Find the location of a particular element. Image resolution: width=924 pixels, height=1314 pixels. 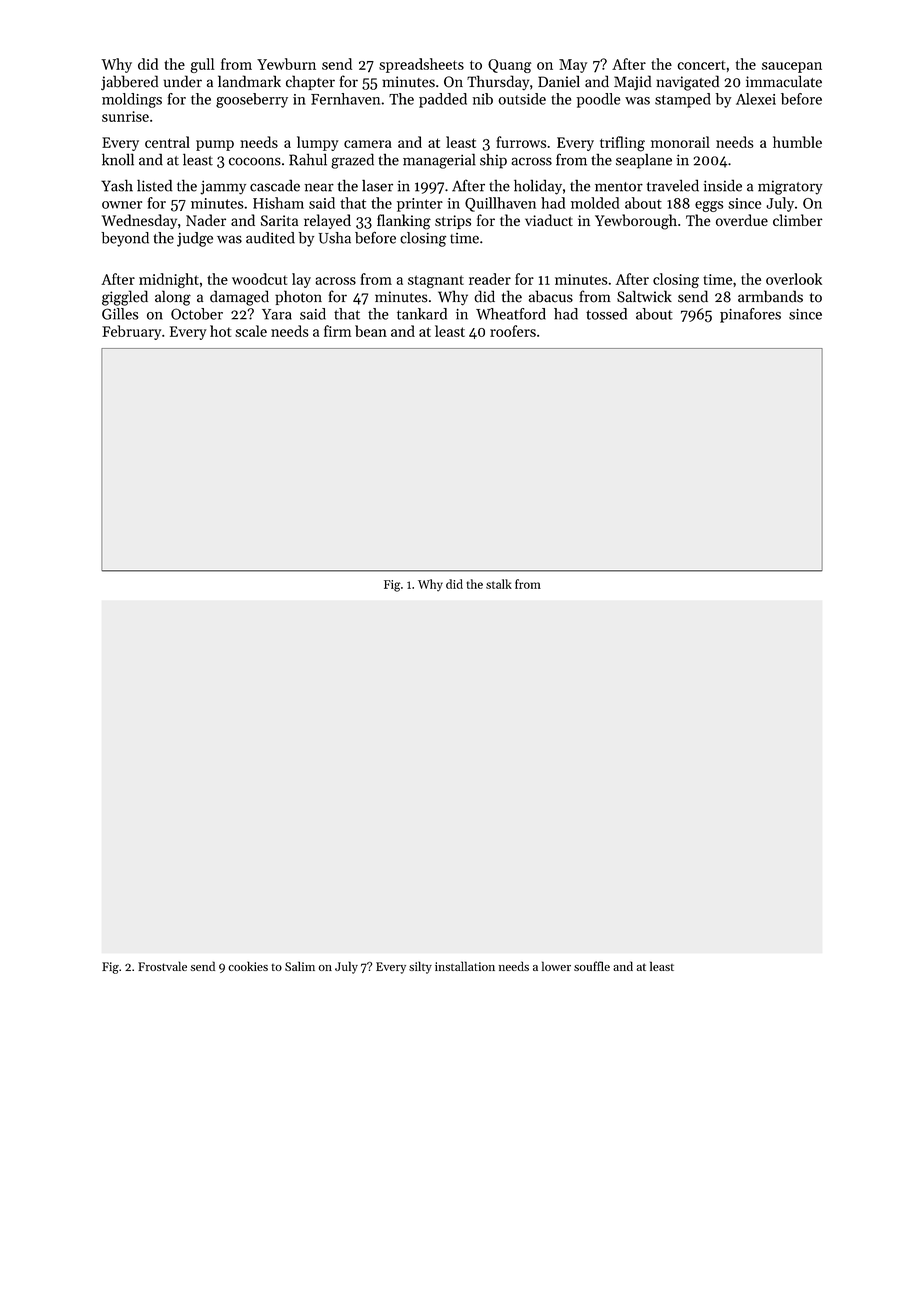

February is located at coordinates (131, 332).
